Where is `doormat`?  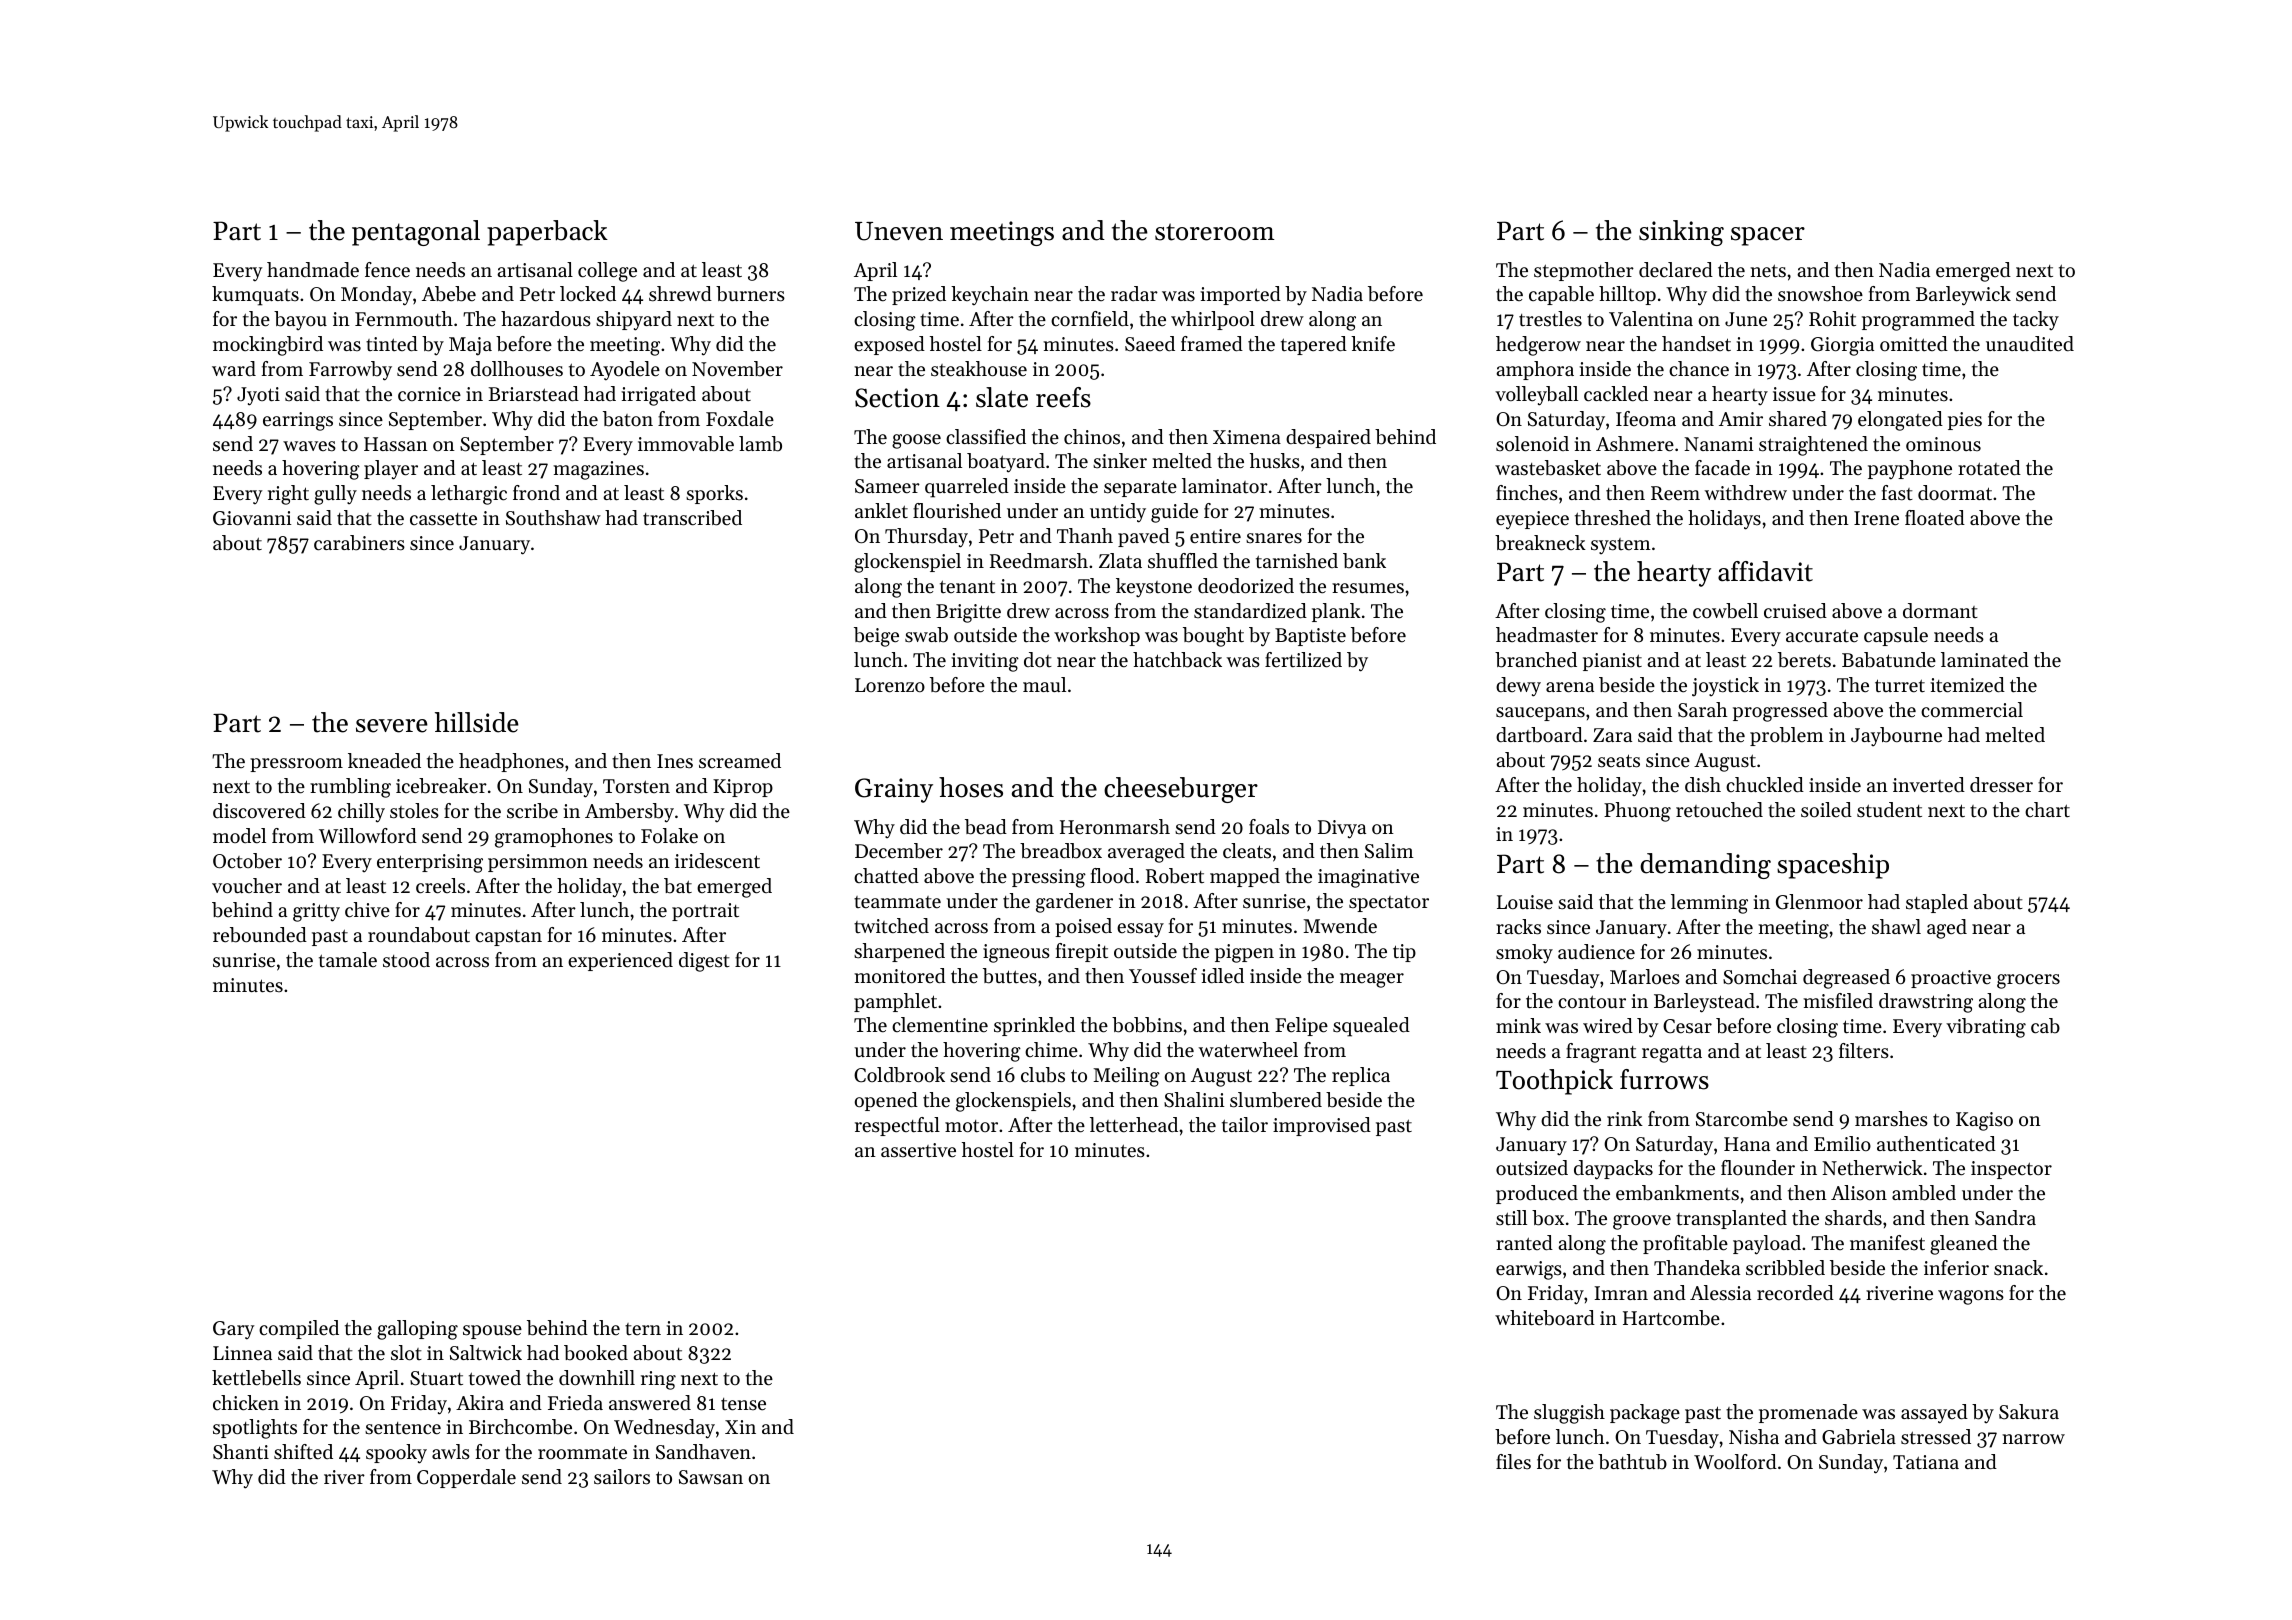
doormat is located at coordinates (1955, 493).
